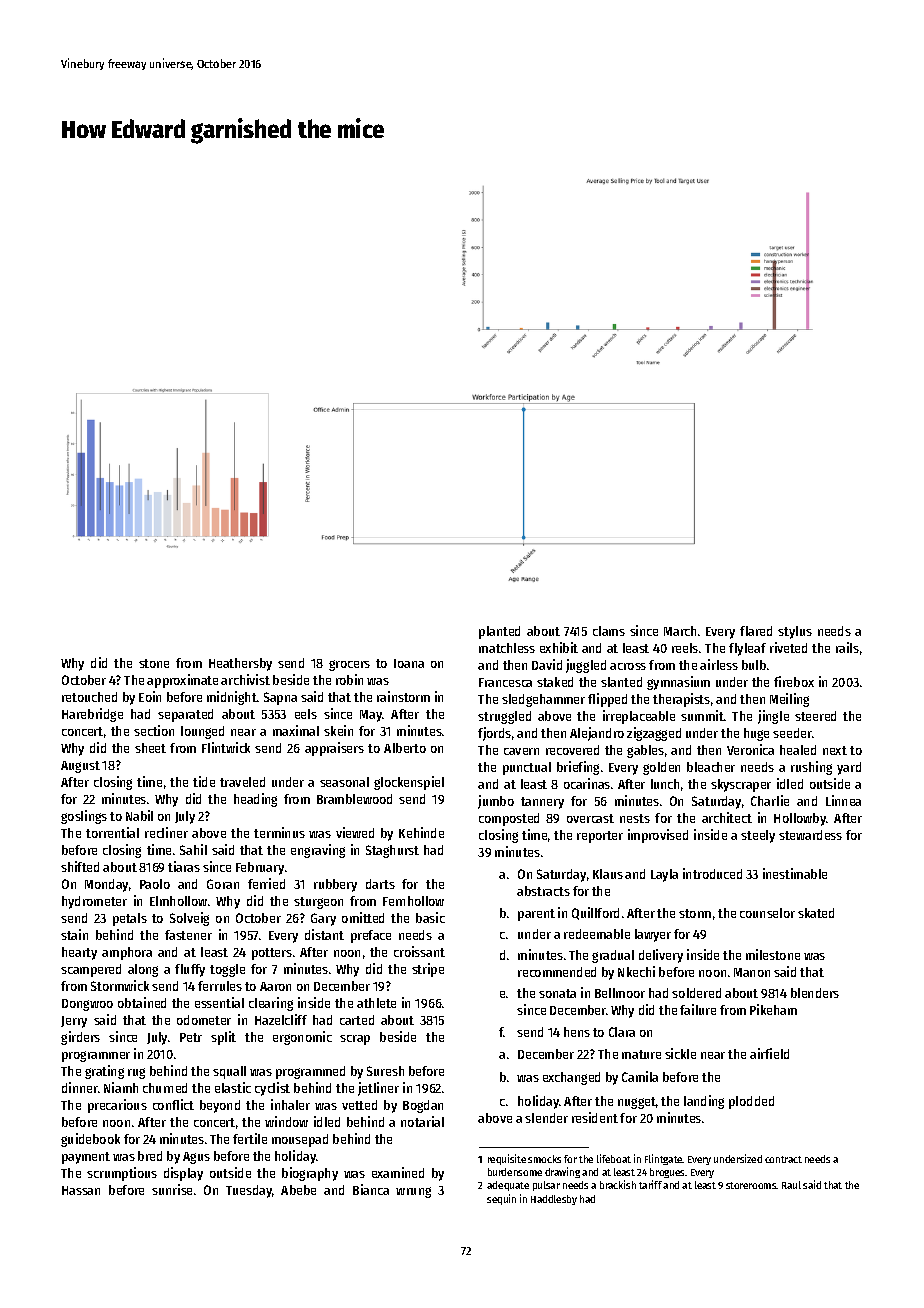  I want to click on stylus, so click(795, 632).
